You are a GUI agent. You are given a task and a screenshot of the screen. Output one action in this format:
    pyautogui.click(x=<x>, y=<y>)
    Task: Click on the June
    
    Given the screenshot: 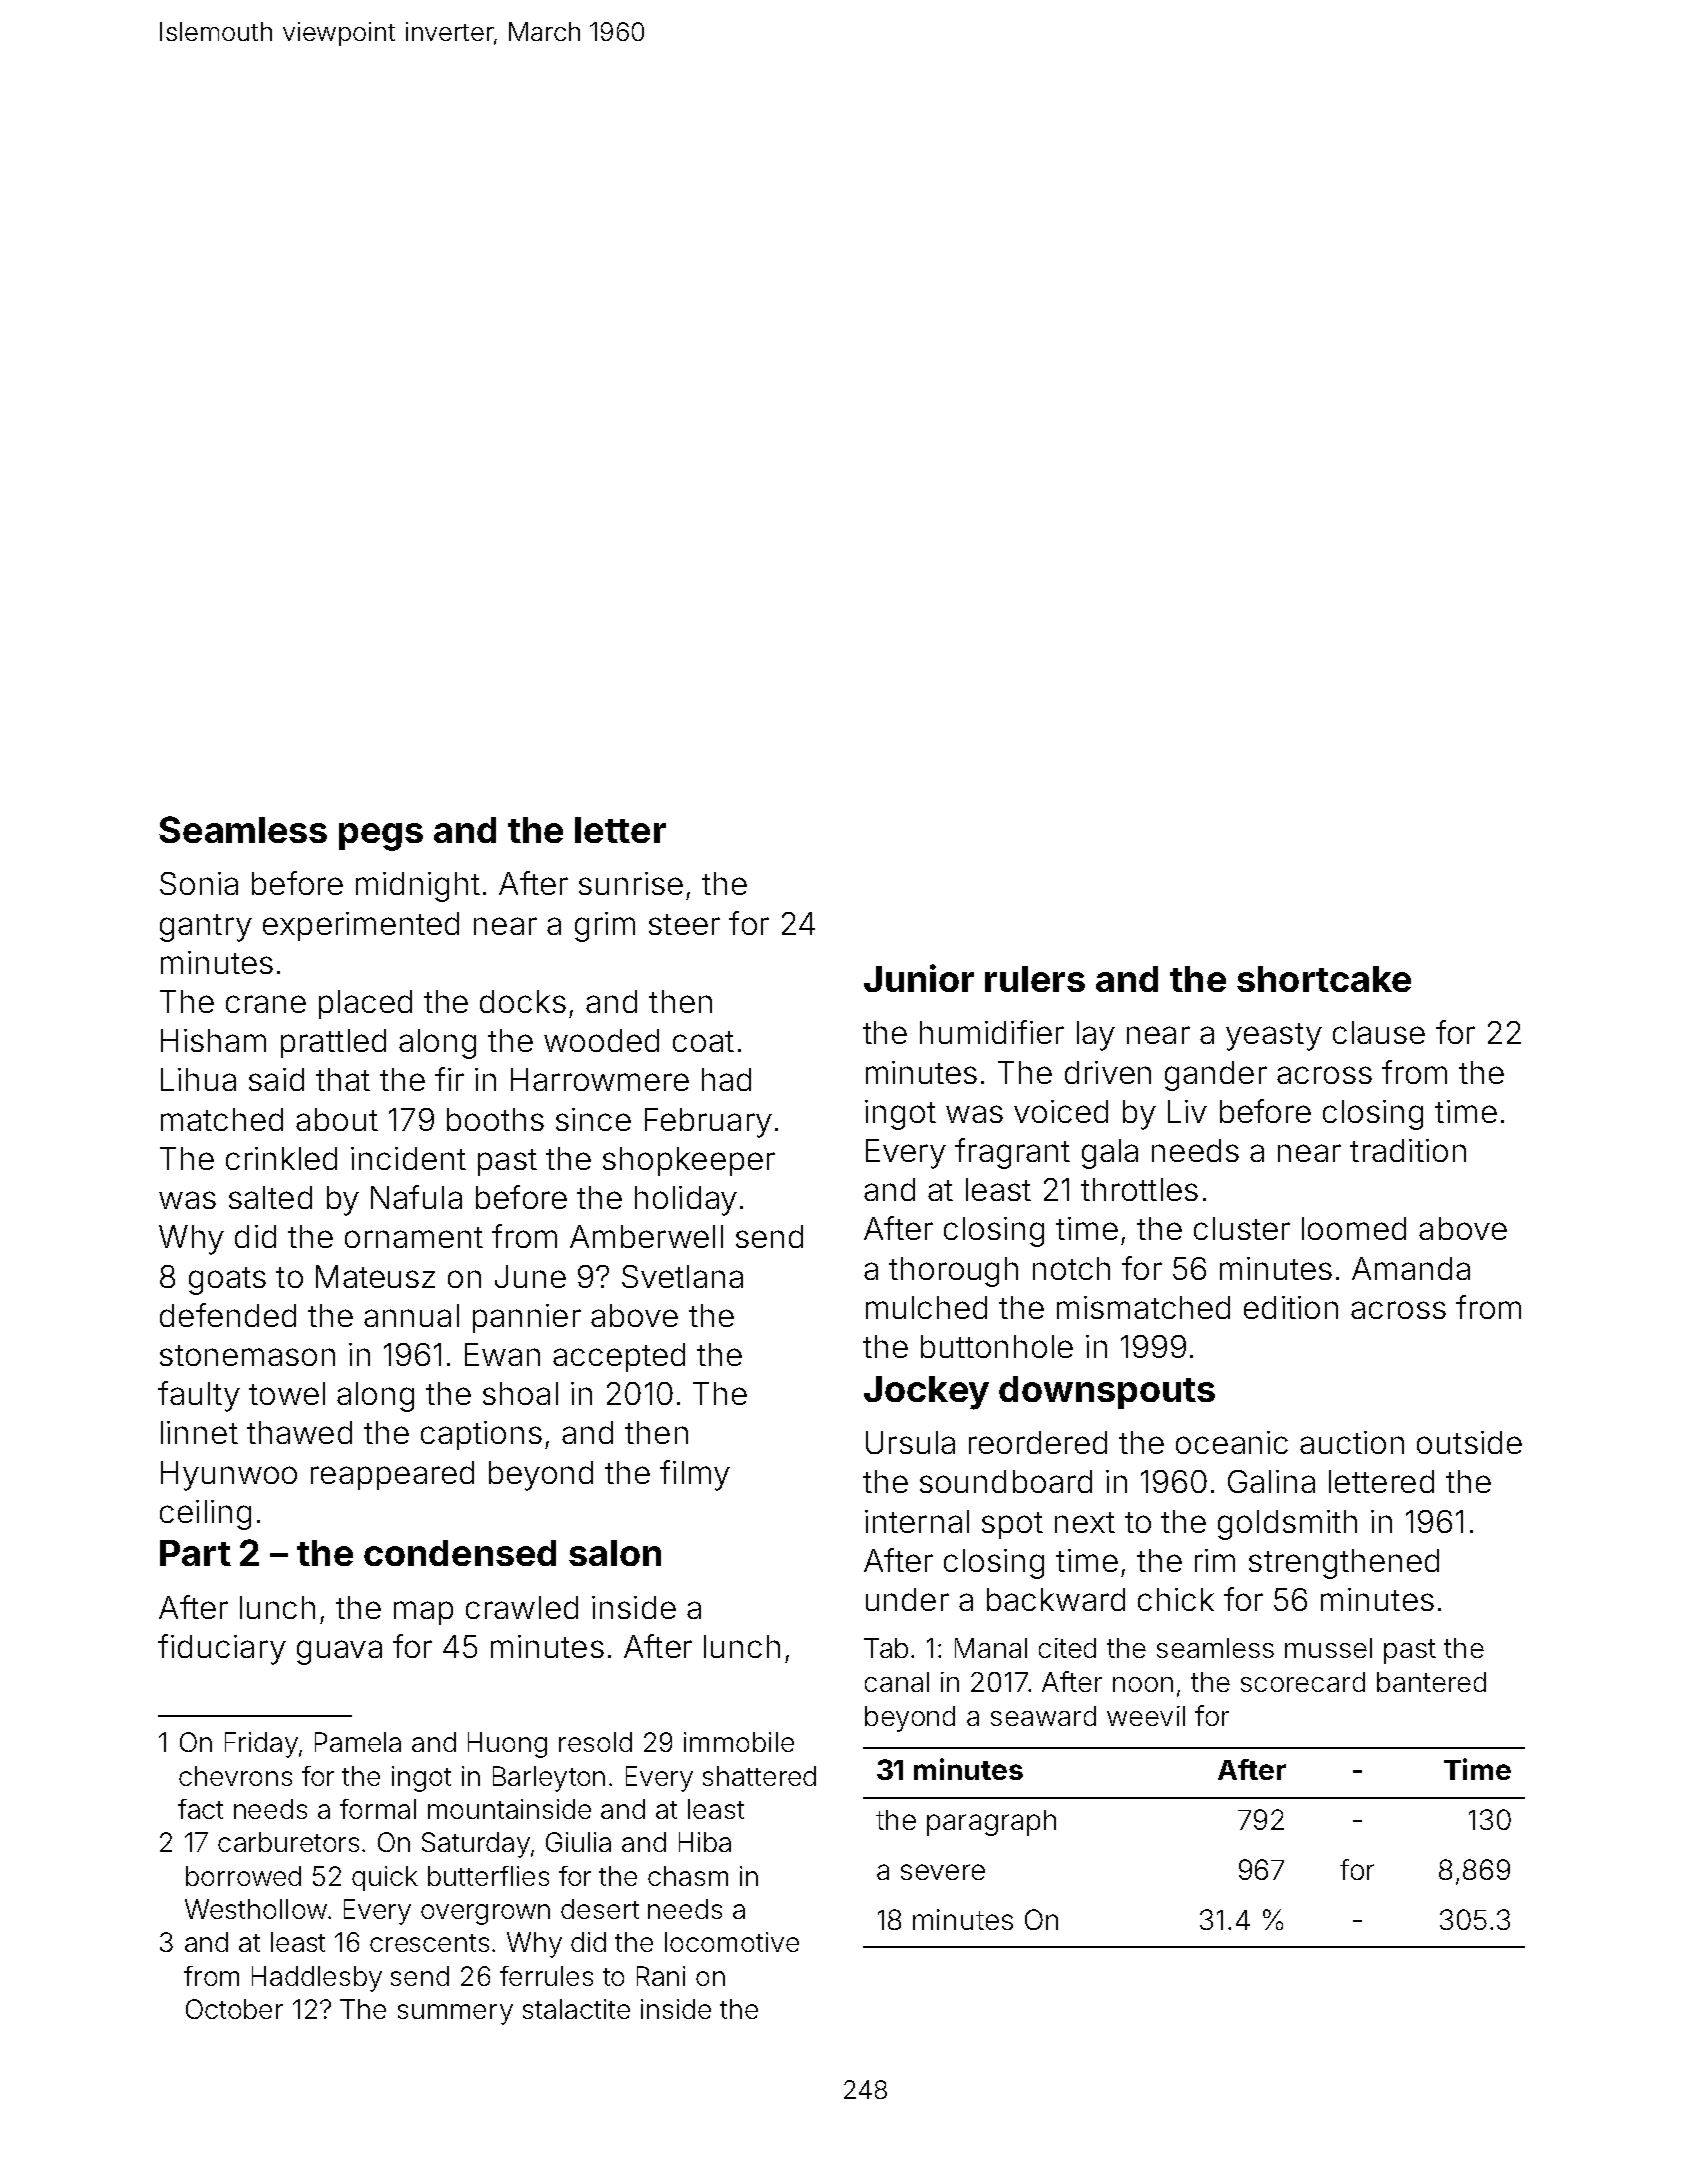 What is the action you would take?
    pyautogui.click(x=530, y=1276)
